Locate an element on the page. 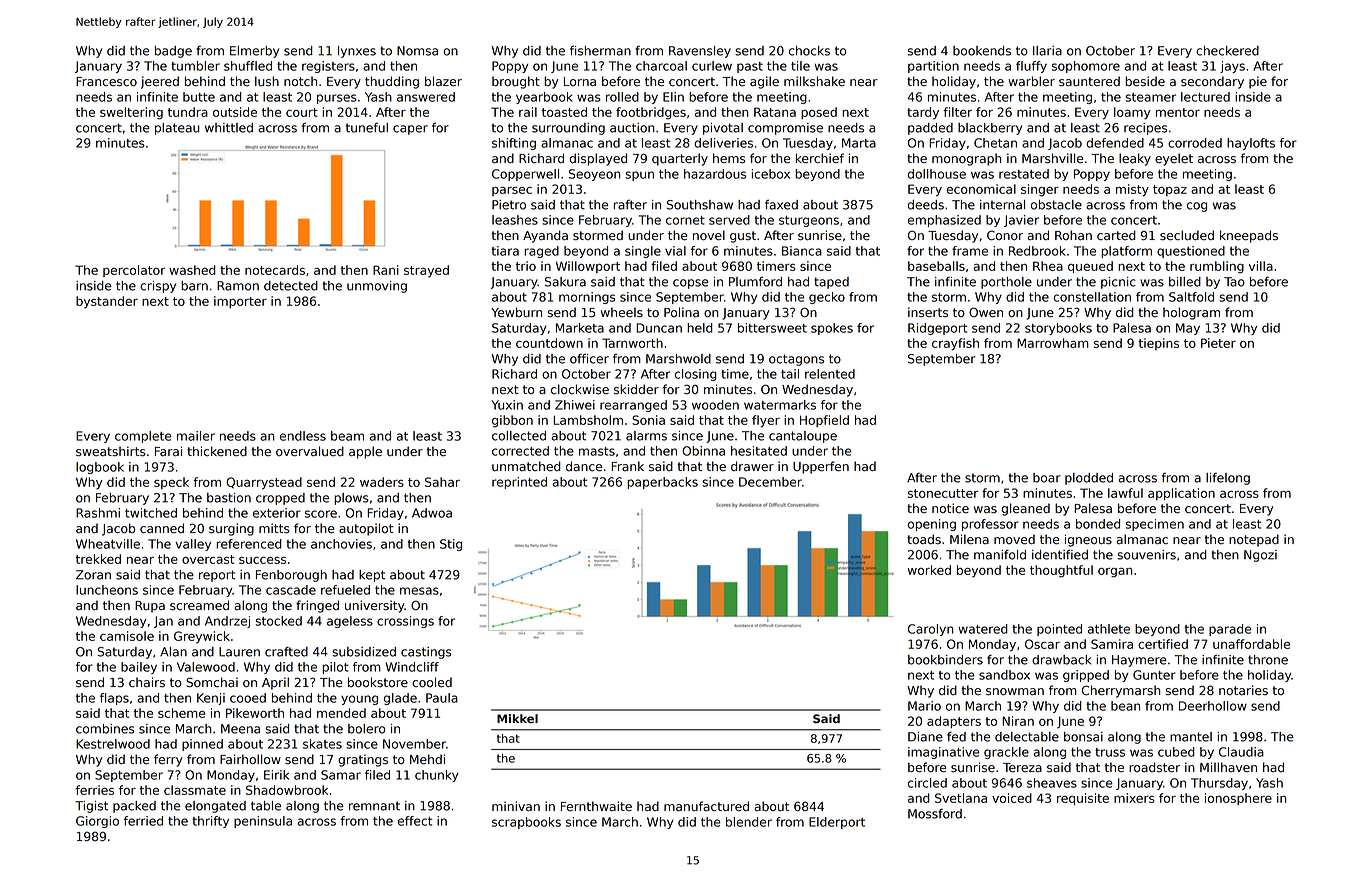 Image resolution: width=1372 pixels, height=887 pixels. Pieter is located at coordinates (1218, 343).
